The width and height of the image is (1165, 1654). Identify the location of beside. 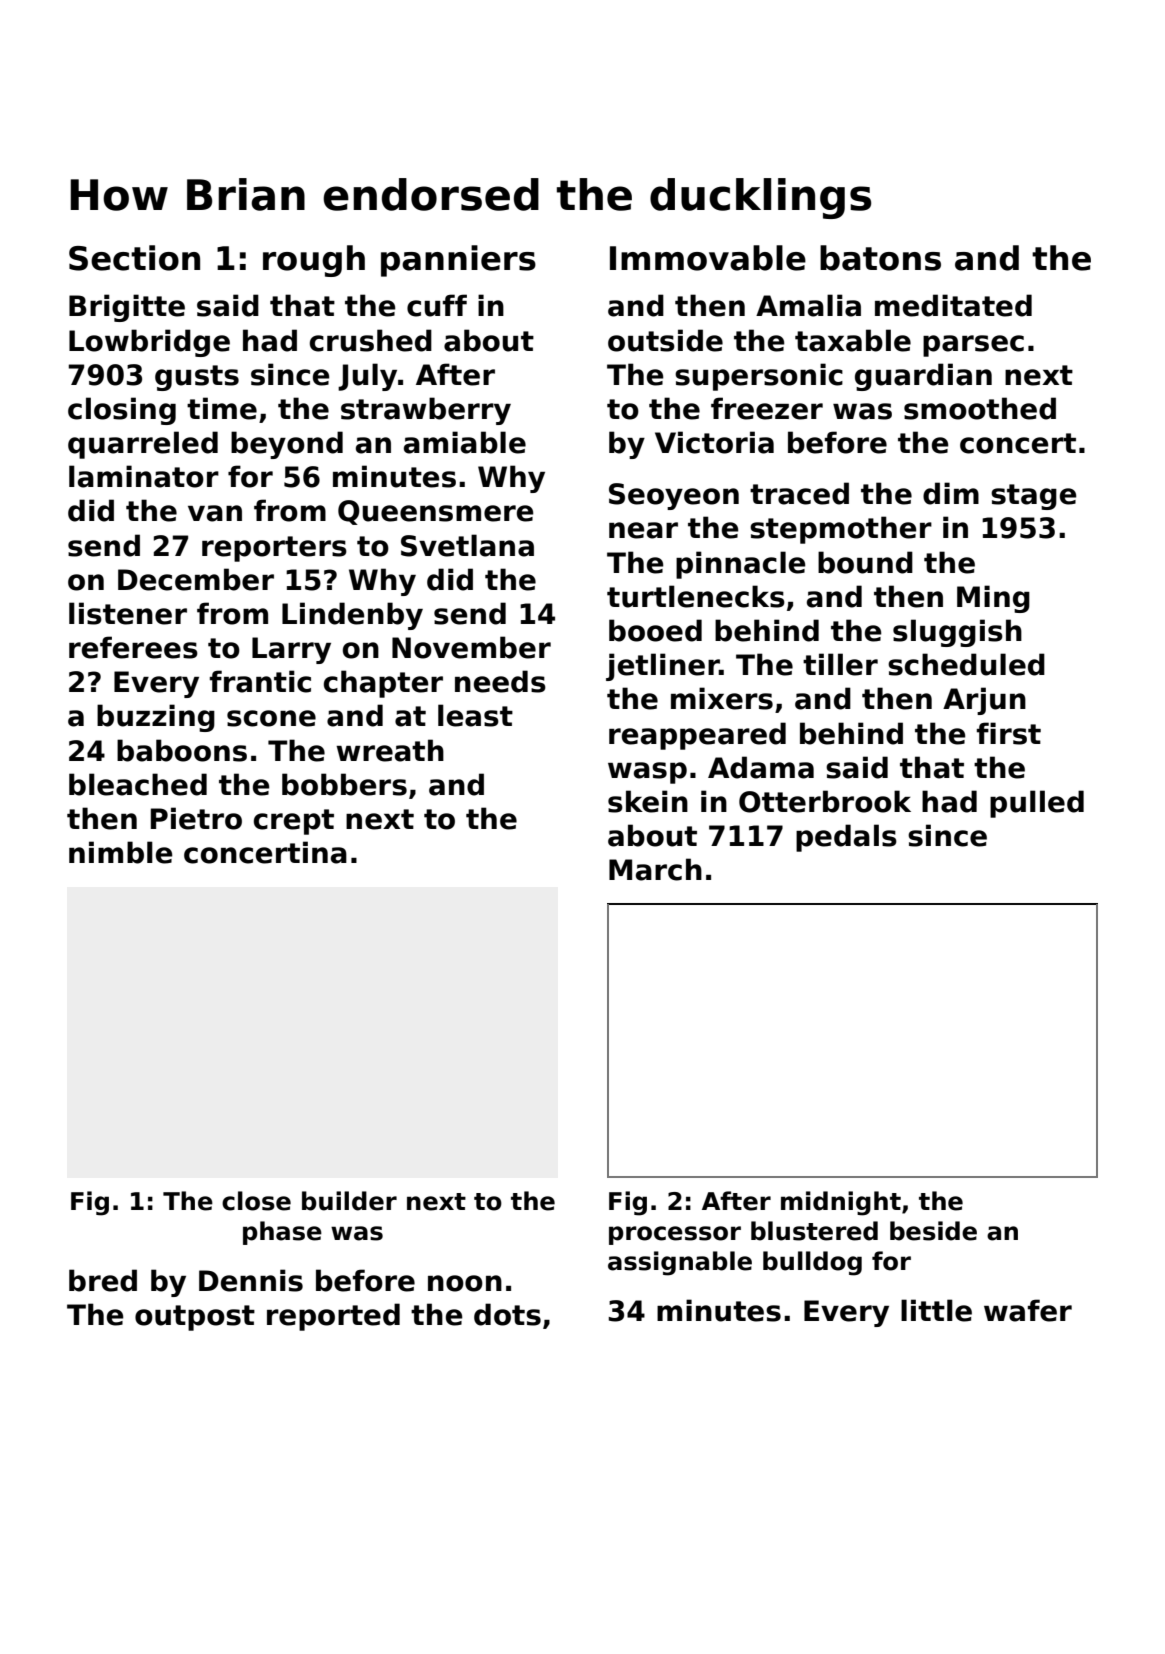
(933, 1231).
